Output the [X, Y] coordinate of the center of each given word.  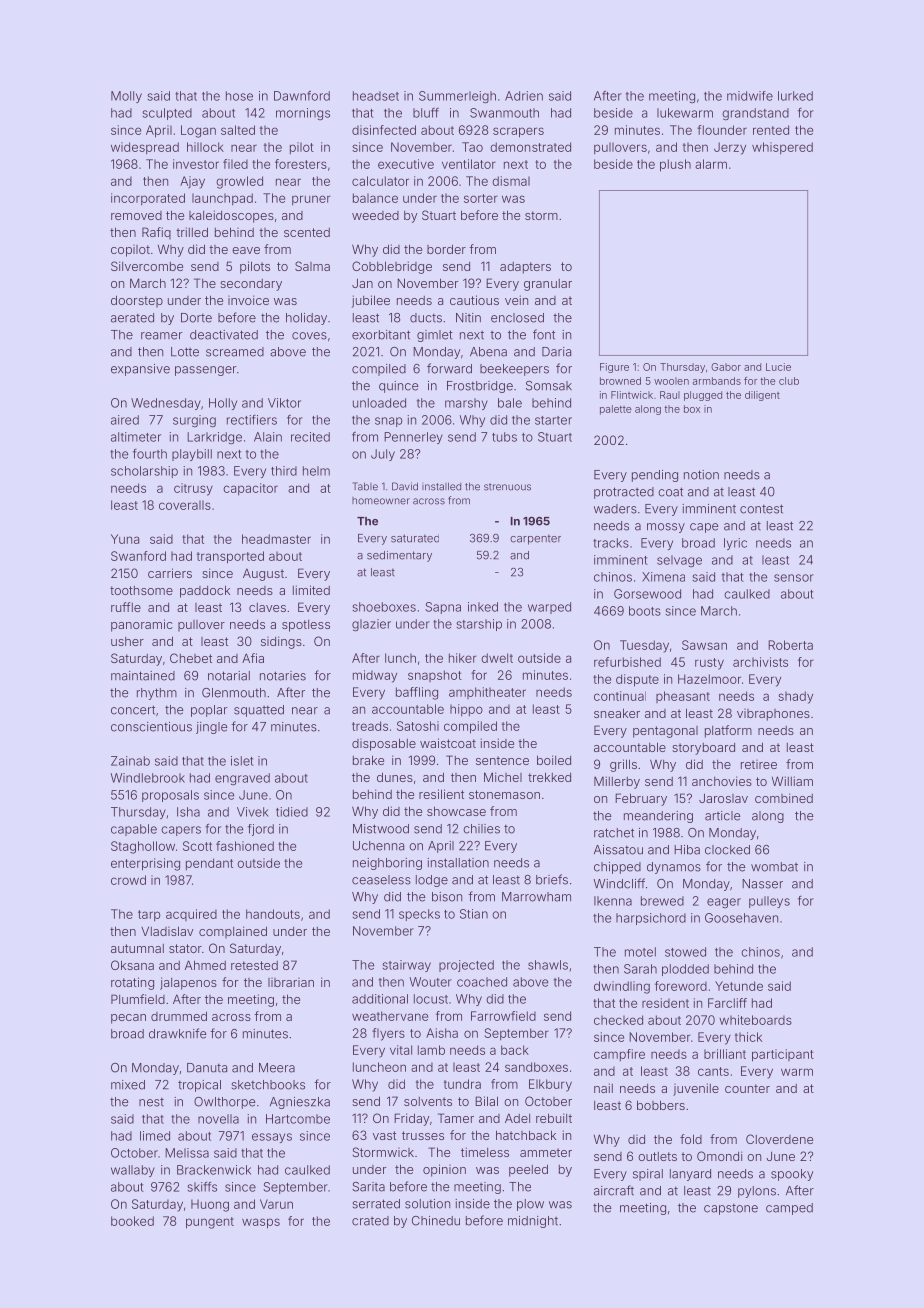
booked [132, 1221]
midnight [533, 1222]
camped [789, 1209]
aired [125, 420]
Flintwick [632, 395]
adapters [525, 268]
